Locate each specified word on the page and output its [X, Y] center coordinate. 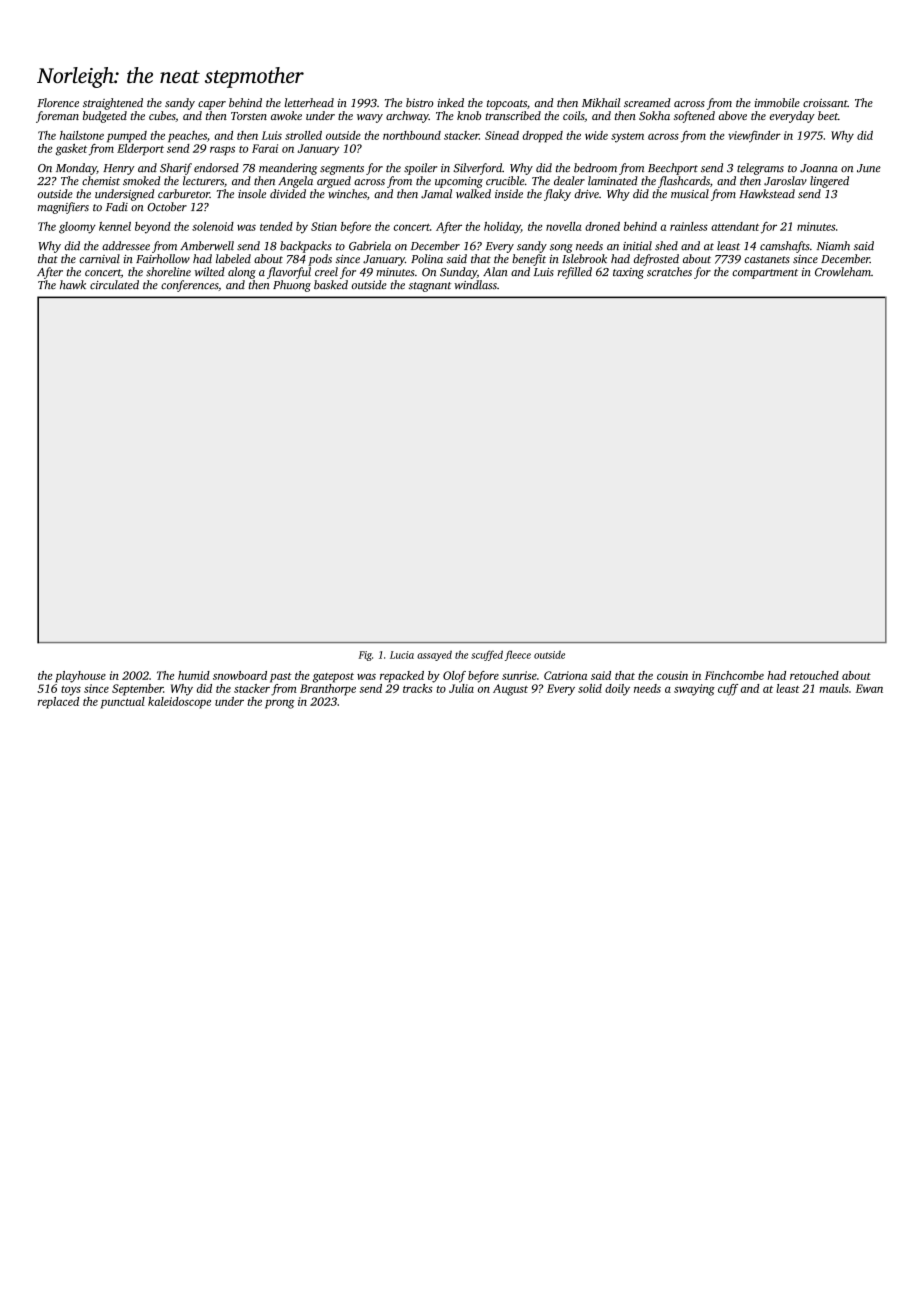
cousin [672, 675]
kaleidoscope [179, 703]
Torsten [249, 116]
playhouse [80, 677]
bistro [420, 102]
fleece [518, 655]
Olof [454, 677]
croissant [825, 103]
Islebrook [584, 259]
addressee [126, 246]
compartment [765, 274]
